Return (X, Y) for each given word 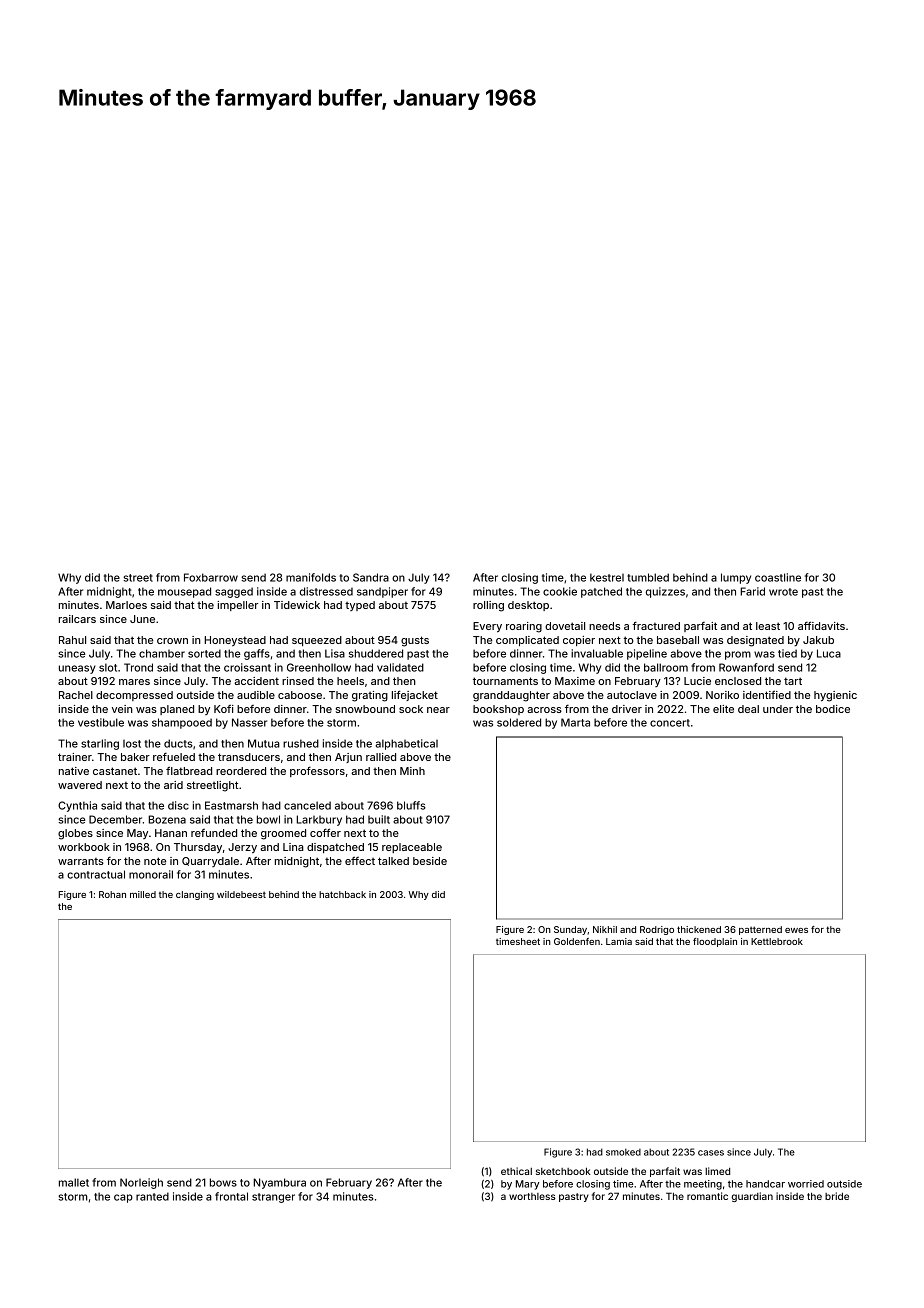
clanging (195, 895)
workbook (84, 847)
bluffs (411, 805)
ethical (516, 1171)
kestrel (607, 577)
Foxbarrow (211, 577)
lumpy (736, 578)
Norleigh (141, 1183)
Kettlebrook (777, 941)
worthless (532, 1196)
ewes (796, 930)
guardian (752, 1197)
